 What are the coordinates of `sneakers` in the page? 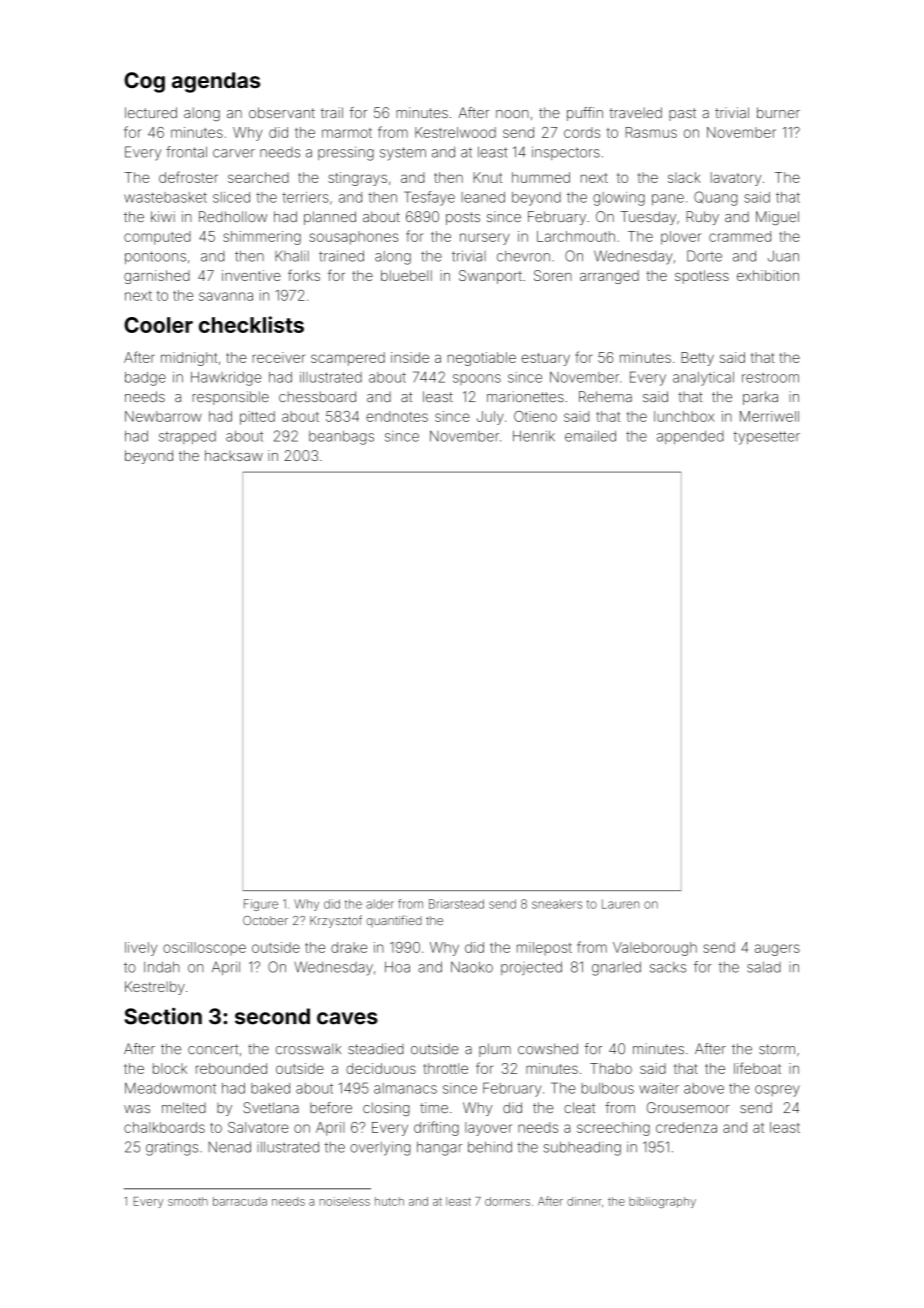 It's located at (557, 904).
